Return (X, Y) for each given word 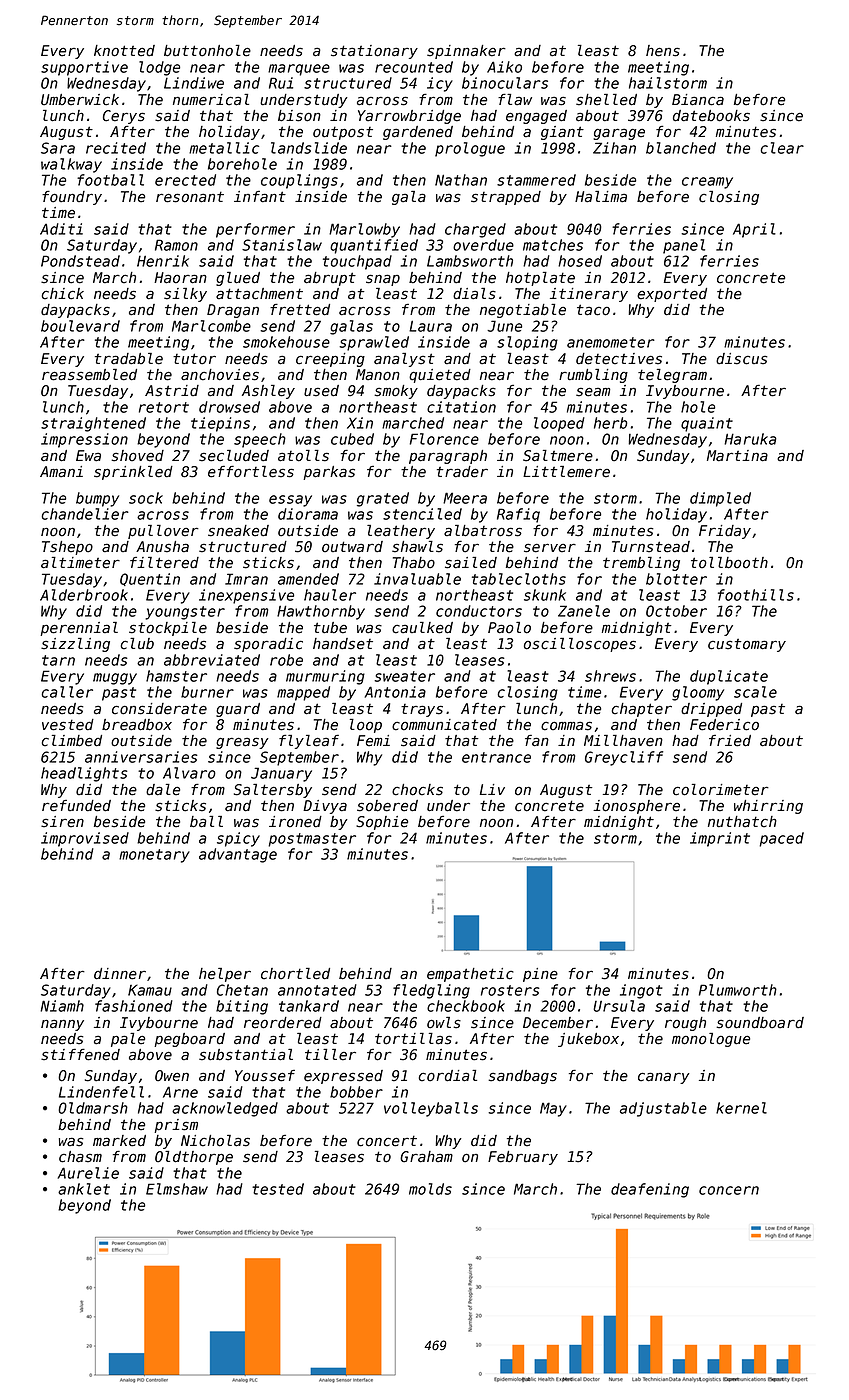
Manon (378, 375)
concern (729, 1190)
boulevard (80, 326)
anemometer (611, 342)
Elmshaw (177, 1189)
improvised (85, 839)
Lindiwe (194, 83)
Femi (373, 741)
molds (430, 1189)
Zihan (614, 148)
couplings (299, 181)
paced (781, 839)
